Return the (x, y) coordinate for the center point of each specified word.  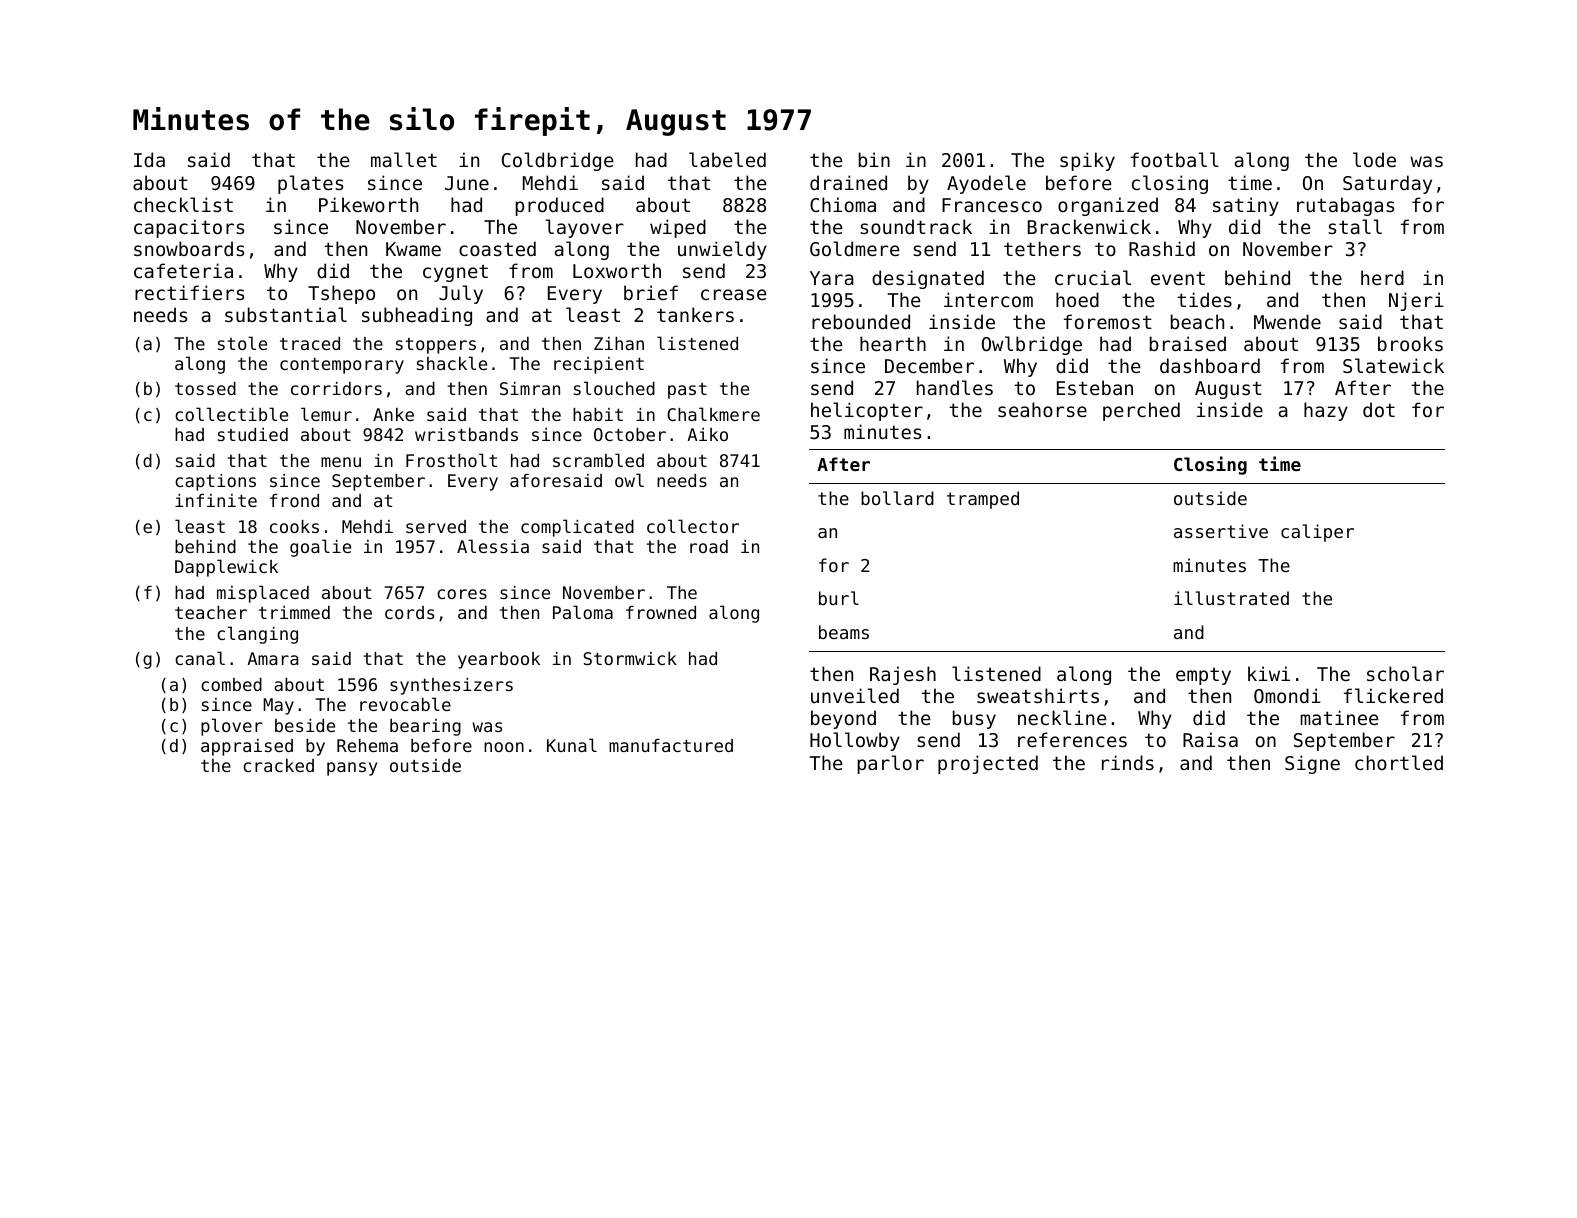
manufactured (671, 745)
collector (693, 526)
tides (1204, 299)
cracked (278, 765)
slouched (614, 388)
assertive (1221, 531)
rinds (1128, 762)
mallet (404, 159)
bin (874, 159)
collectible (231, 414)
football (1175, 159)
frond (294, 500)
